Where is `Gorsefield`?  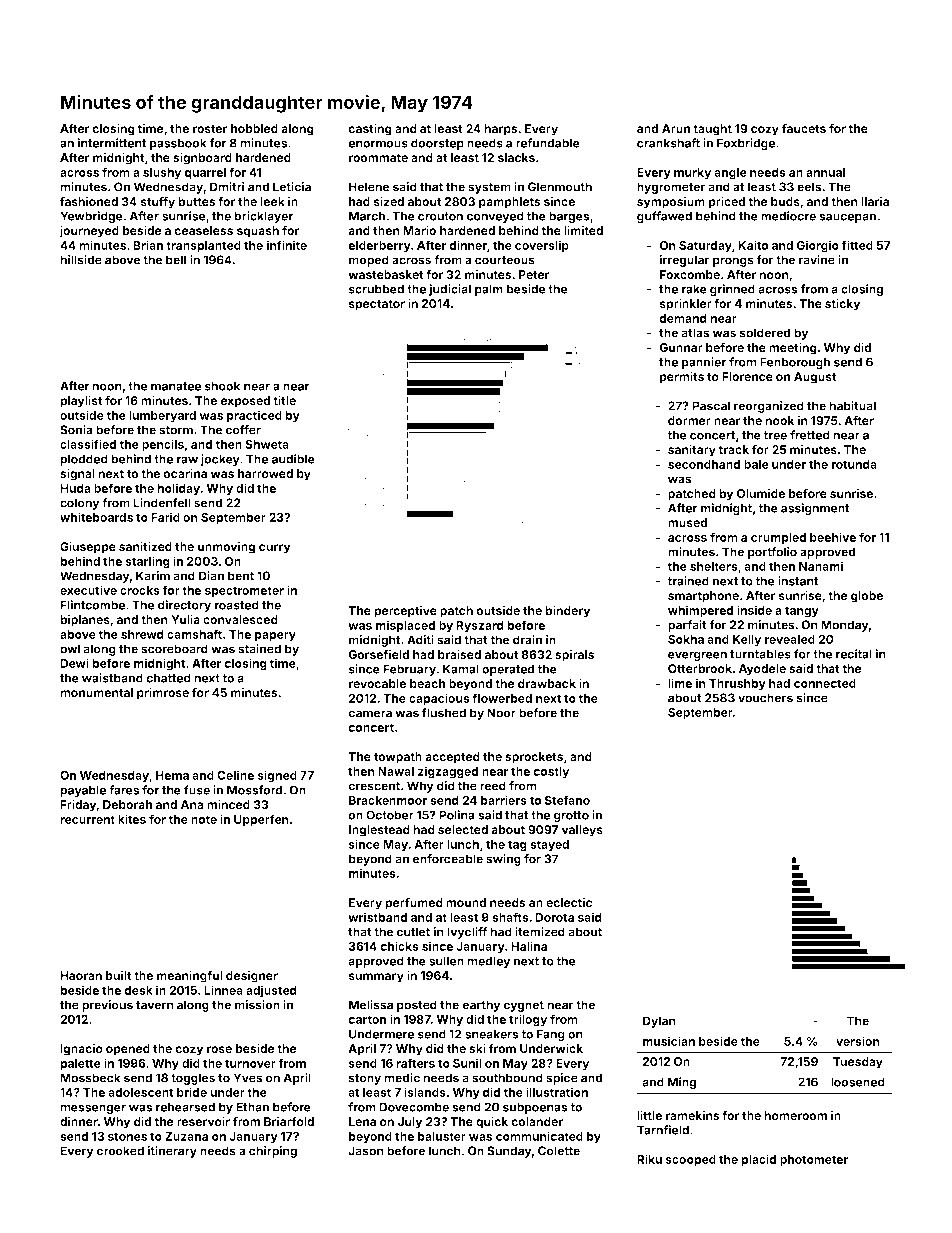 Gorsefield is located at coordinates (378, 654).
